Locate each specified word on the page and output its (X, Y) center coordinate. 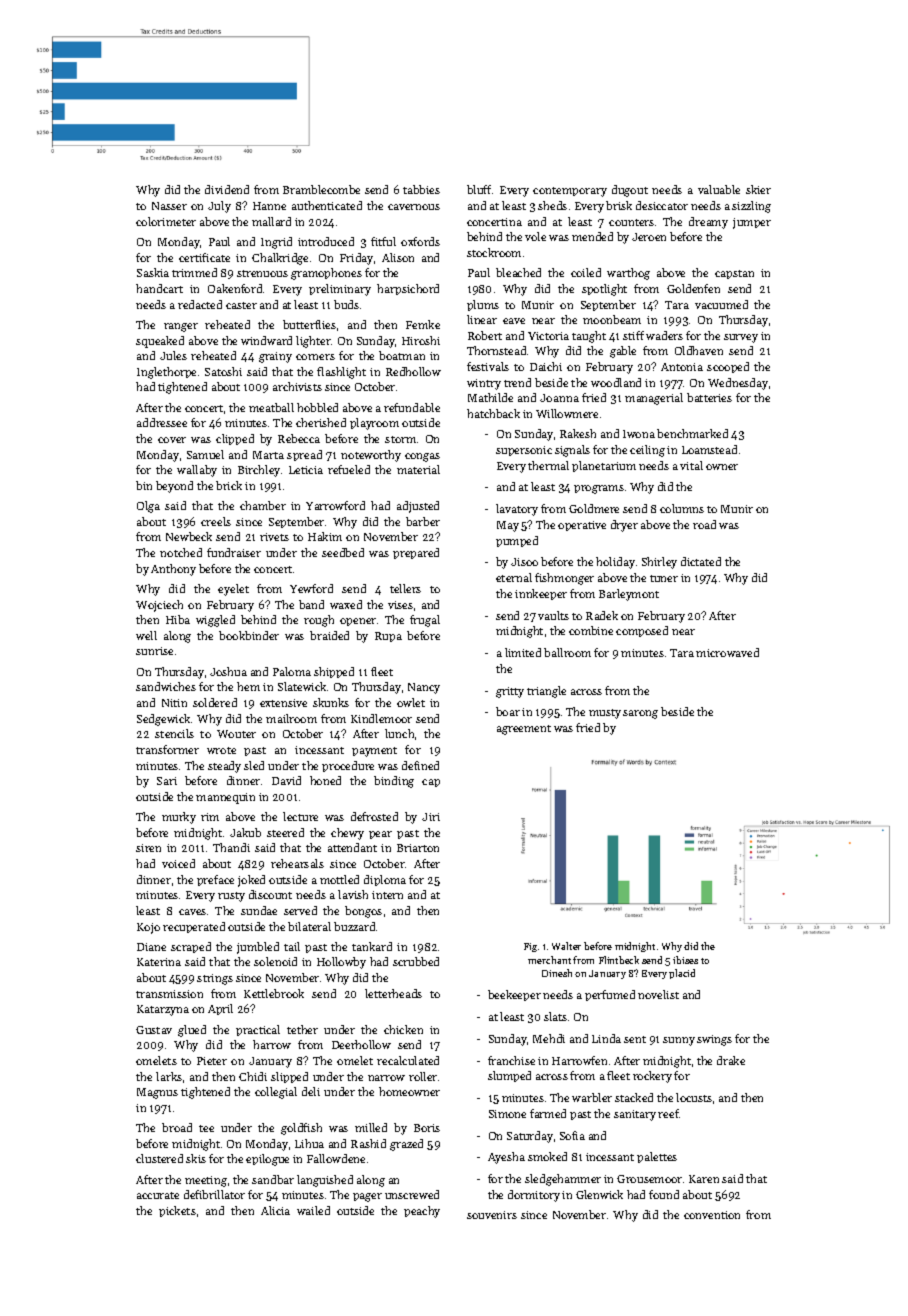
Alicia (275, 1210)
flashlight (341, 373)
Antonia (682, 367)
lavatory (517, 510)
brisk (619, 205)
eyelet (233, 590)
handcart (159, 288)
